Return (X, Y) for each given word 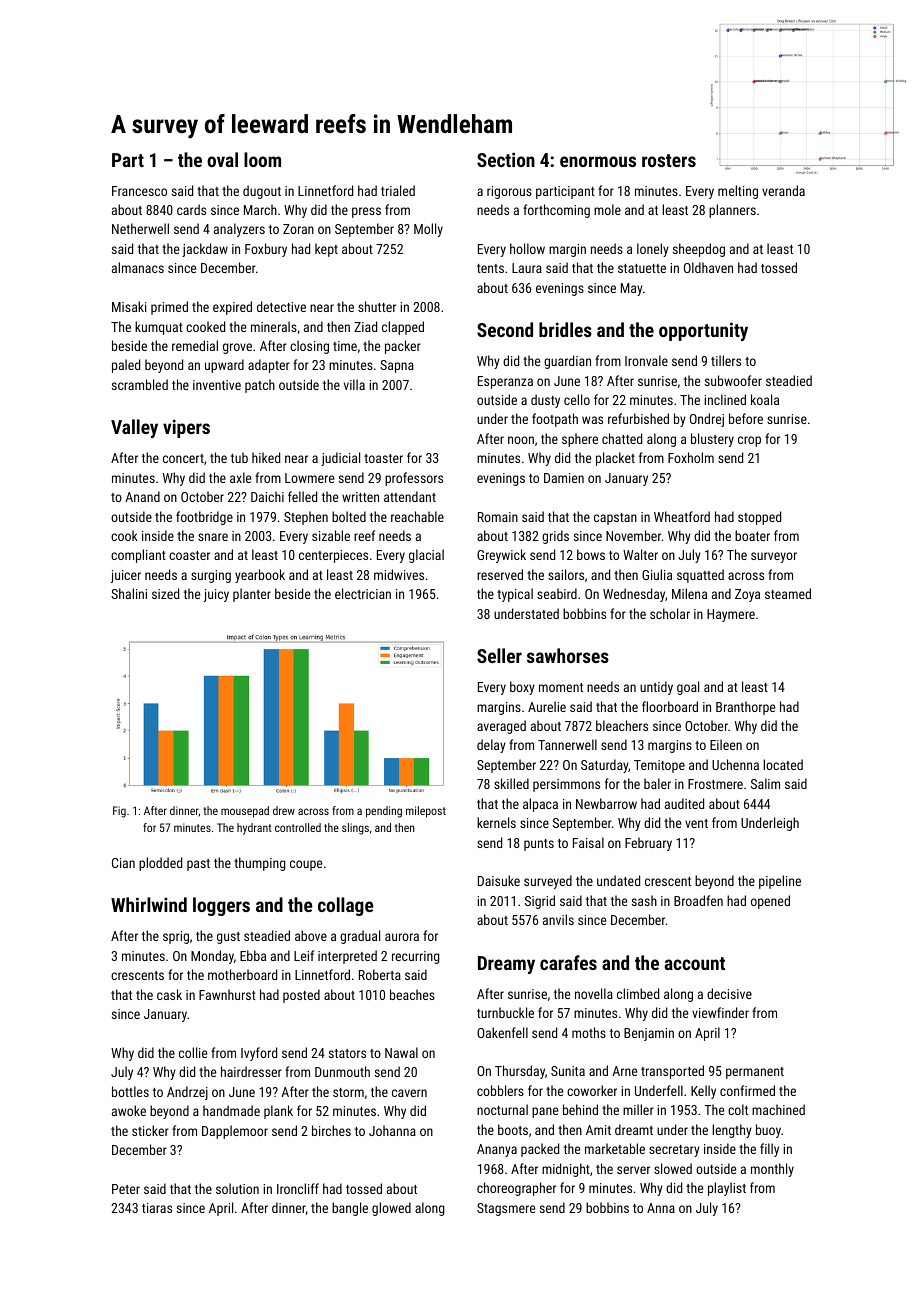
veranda (783, 190)
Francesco (139, 191)
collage (345, 906)
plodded (160, 864)
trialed (398, 190)
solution (237, 1188)
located (783, 764)
